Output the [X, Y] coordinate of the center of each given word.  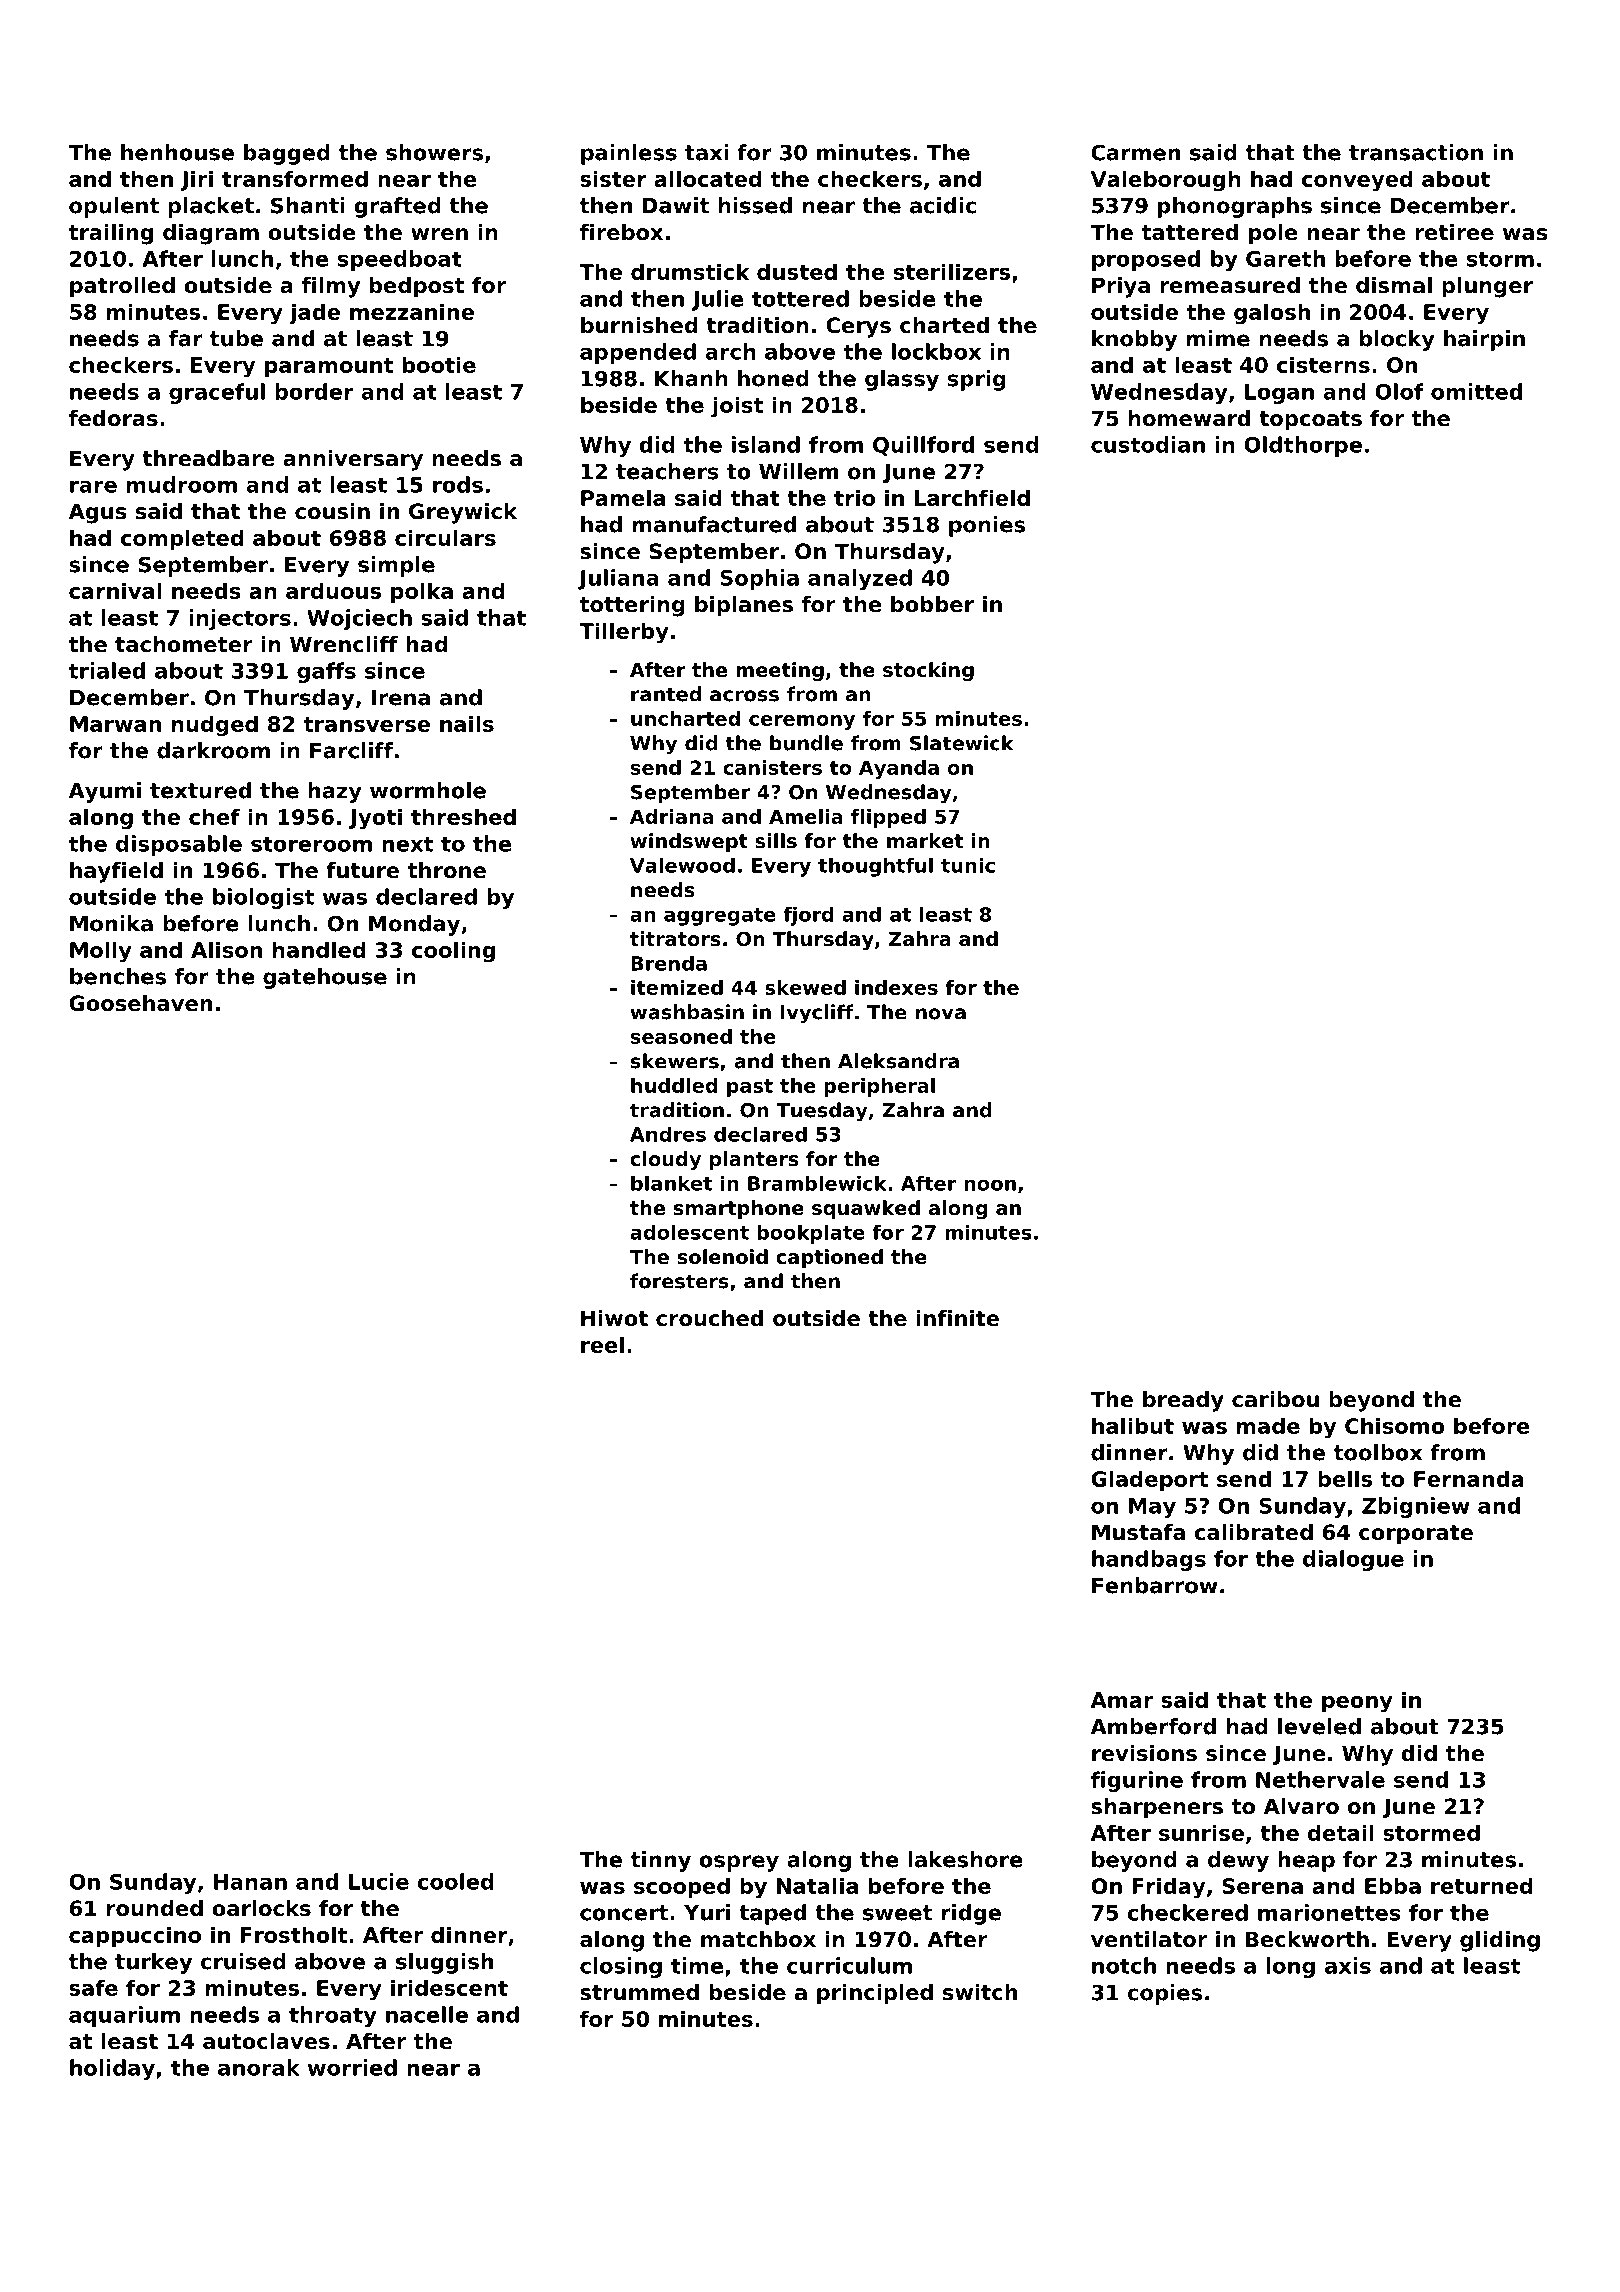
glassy [902, 380]
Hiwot [614, 1318]
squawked [866, 1209]
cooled [456, 1881]
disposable [179, 845]
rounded [155, 1908]
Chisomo [1395, 1425]
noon [990, 1185]
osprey [739, 1863]
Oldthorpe [1303, 446]
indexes [896, 987]
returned [1482, 1885]
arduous [333, 590]
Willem [798, 471]
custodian [1148, 444]
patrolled [122, 287]
